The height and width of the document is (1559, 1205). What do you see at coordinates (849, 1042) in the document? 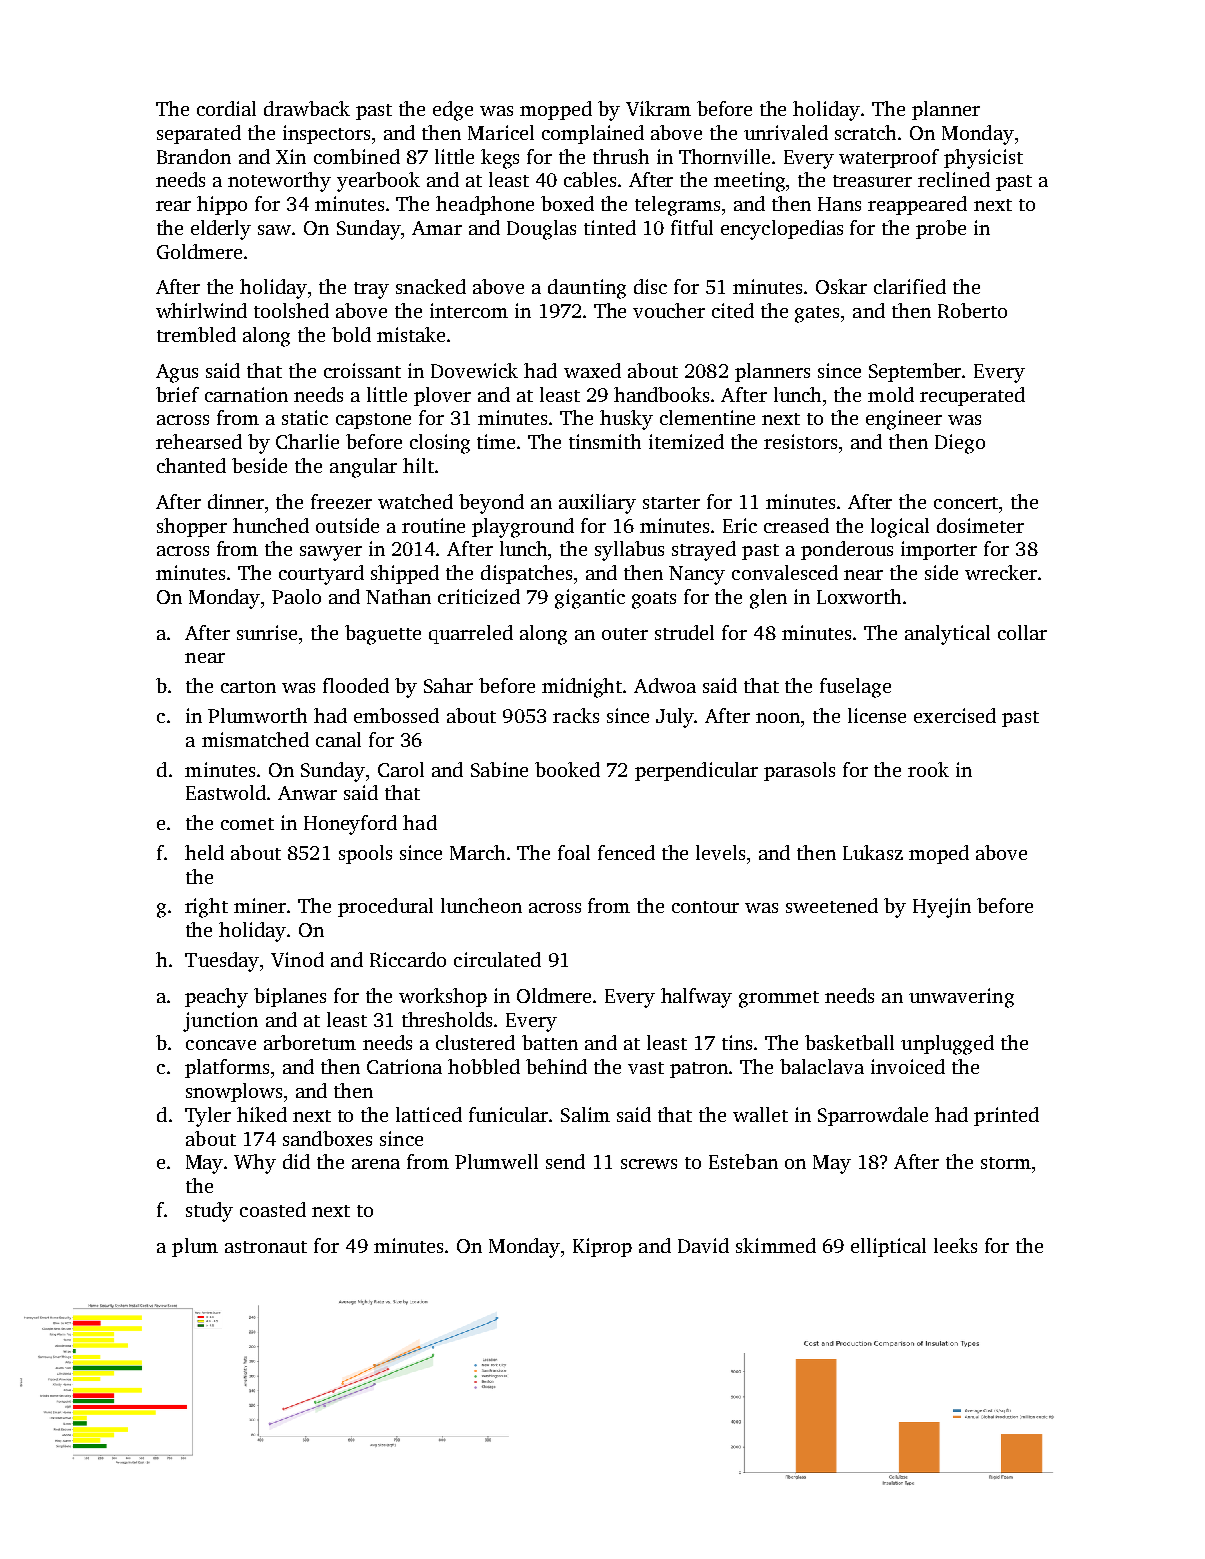
I see `basketball` at bounding box center [849, 1042].
